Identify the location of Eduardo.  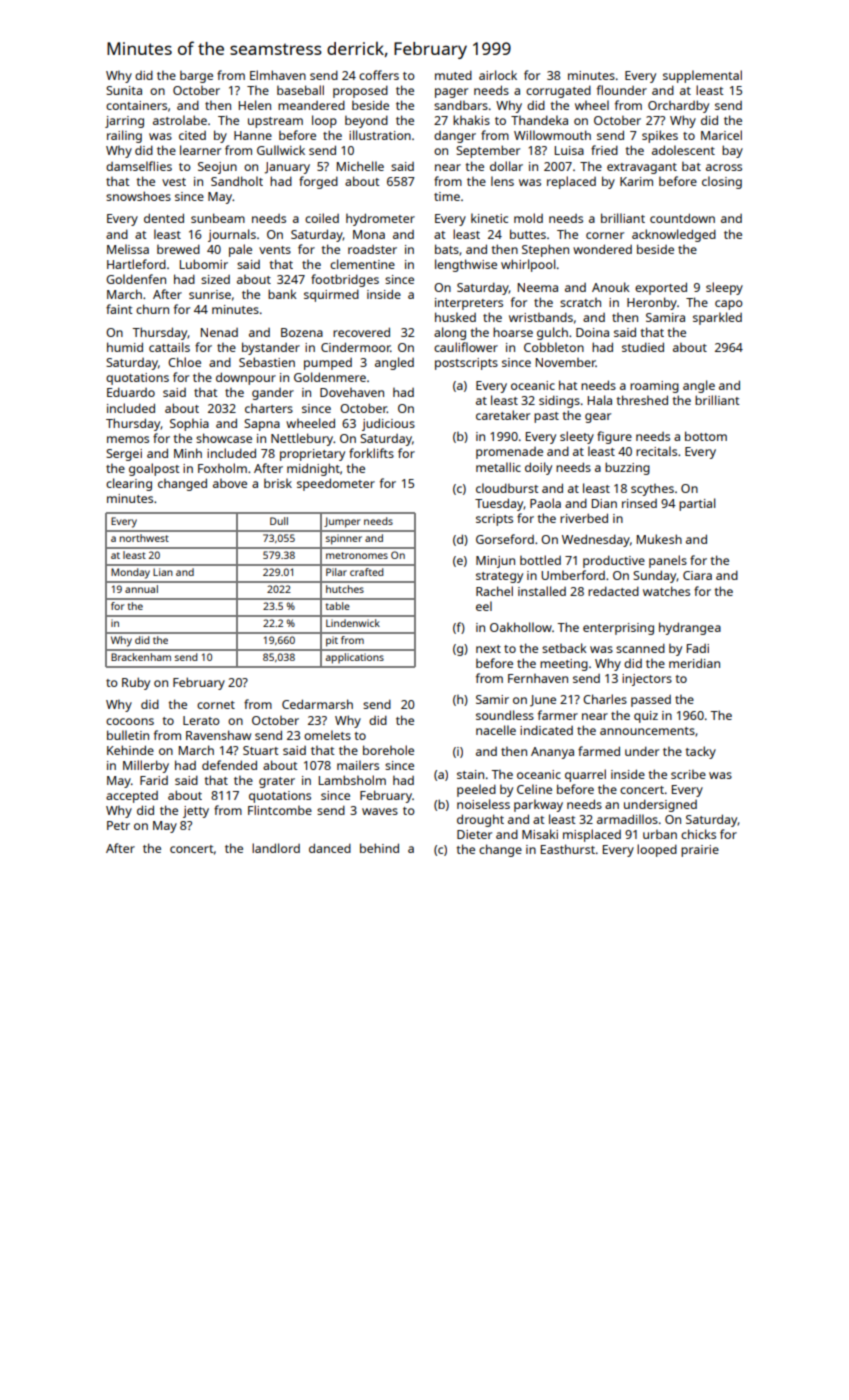
(131, 392).
